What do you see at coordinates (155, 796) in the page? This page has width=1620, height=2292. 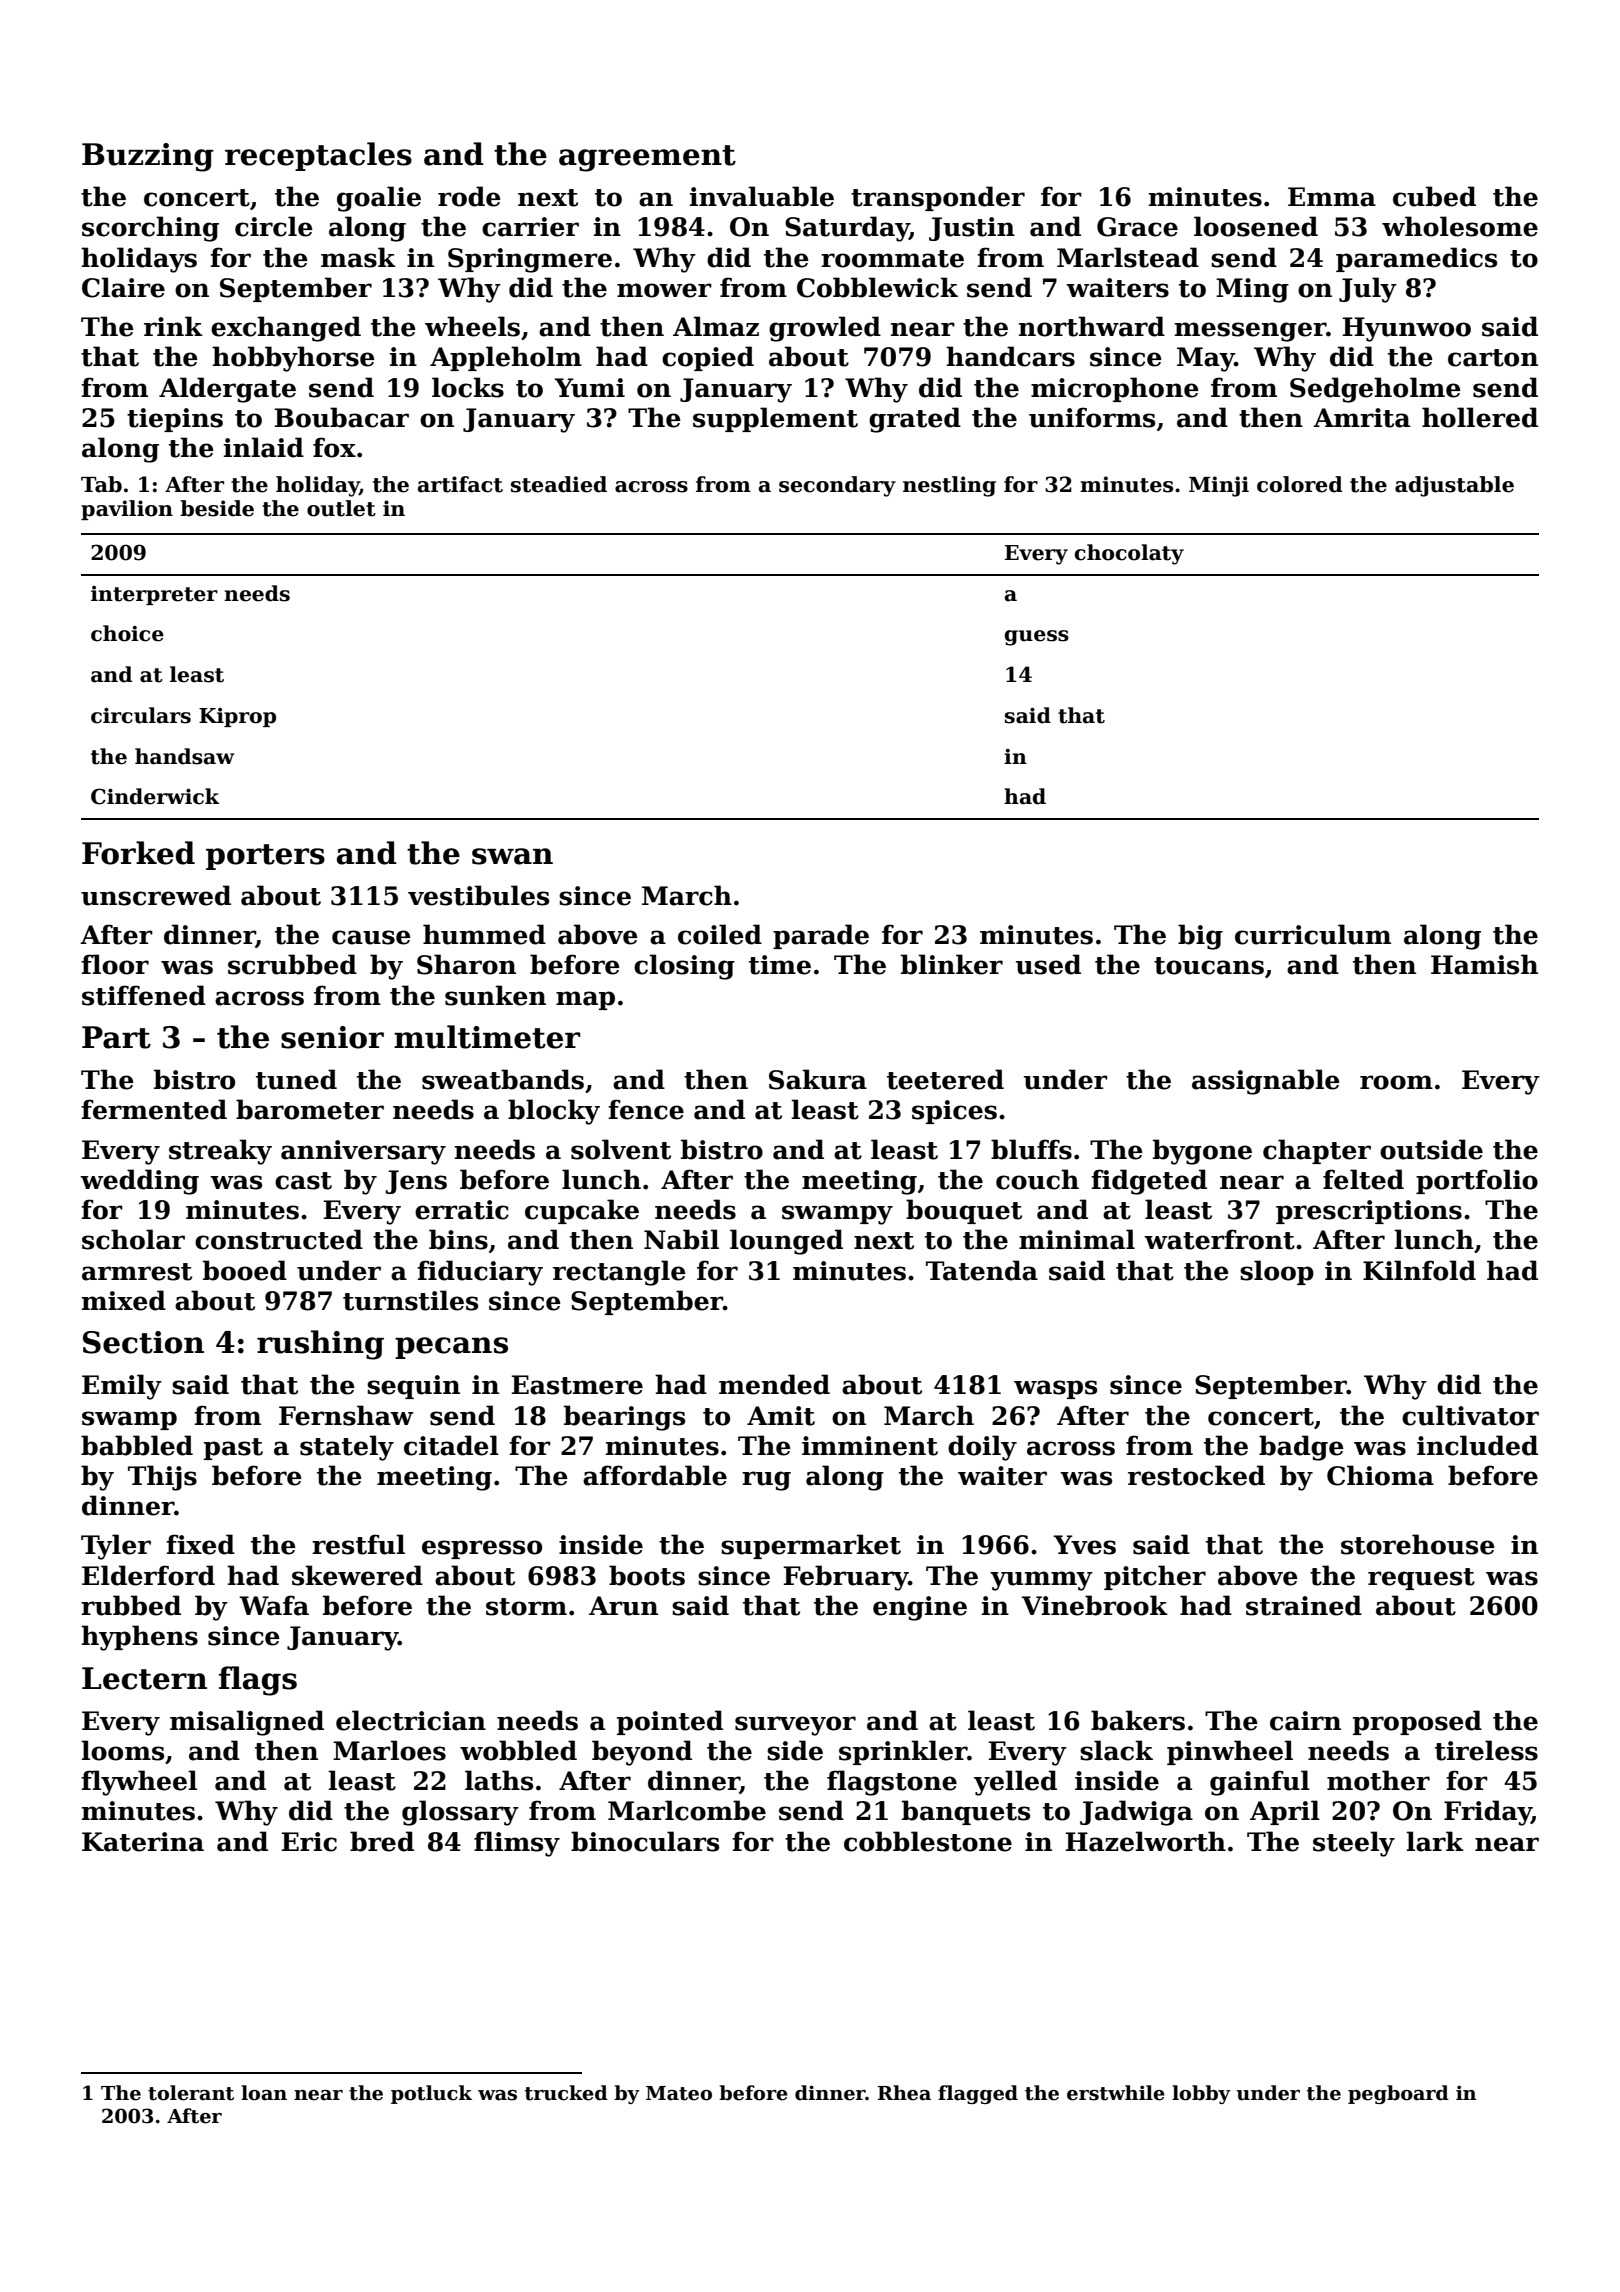 I see `Cinderwick` at bounding box center [155, 796].
